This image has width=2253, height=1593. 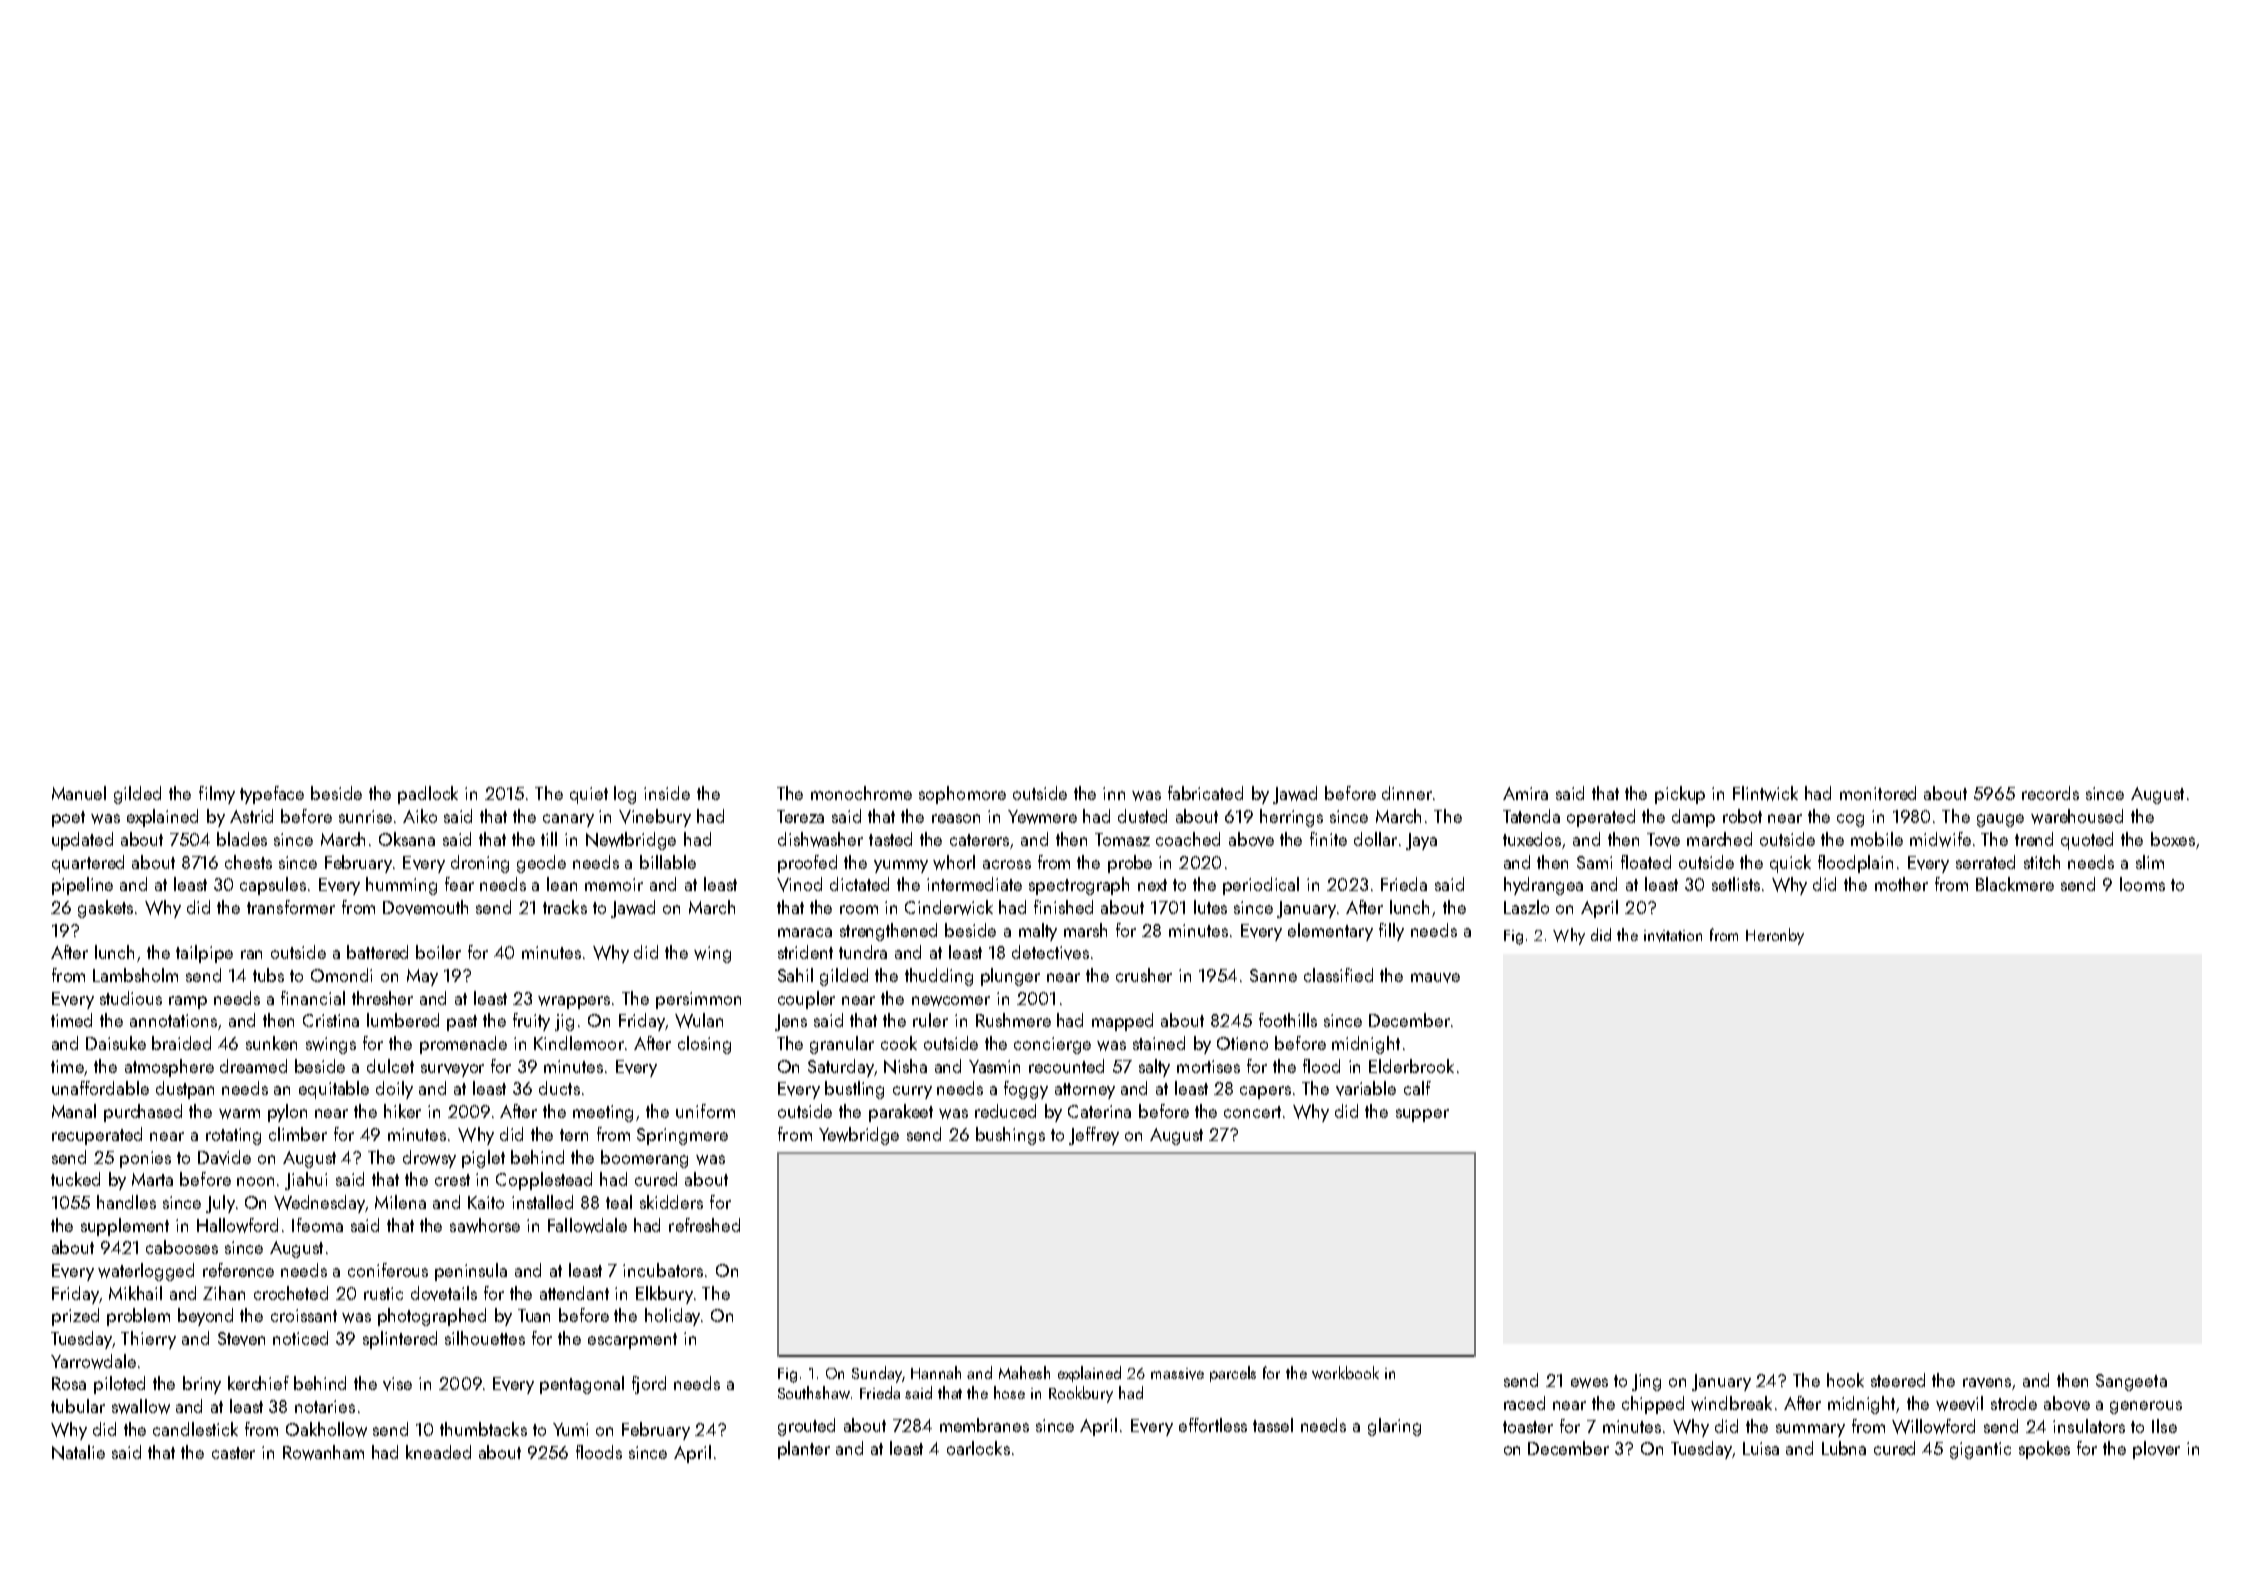 I want to click on updated, so click(x=82, y=841).
